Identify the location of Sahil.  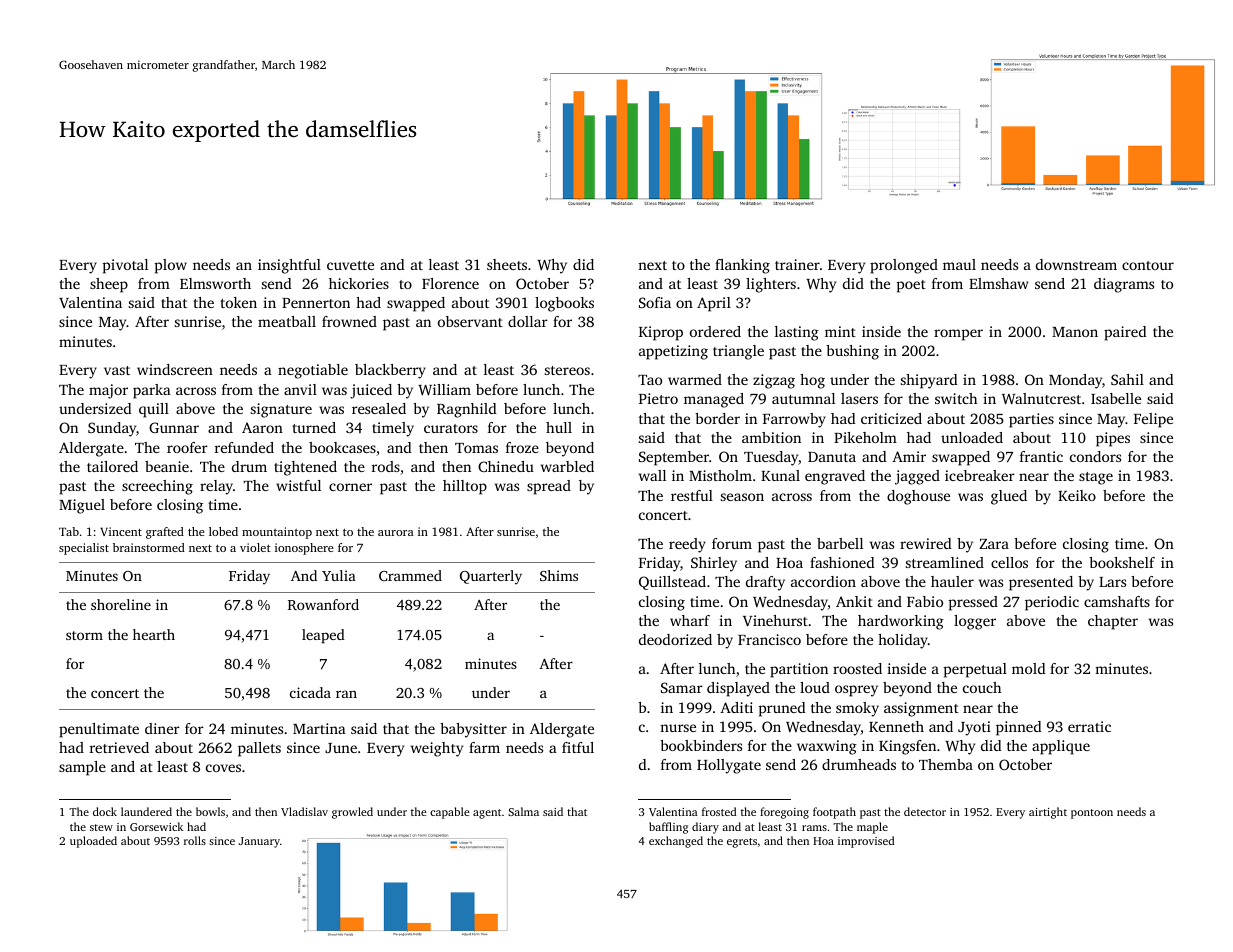
(1127, 379).
